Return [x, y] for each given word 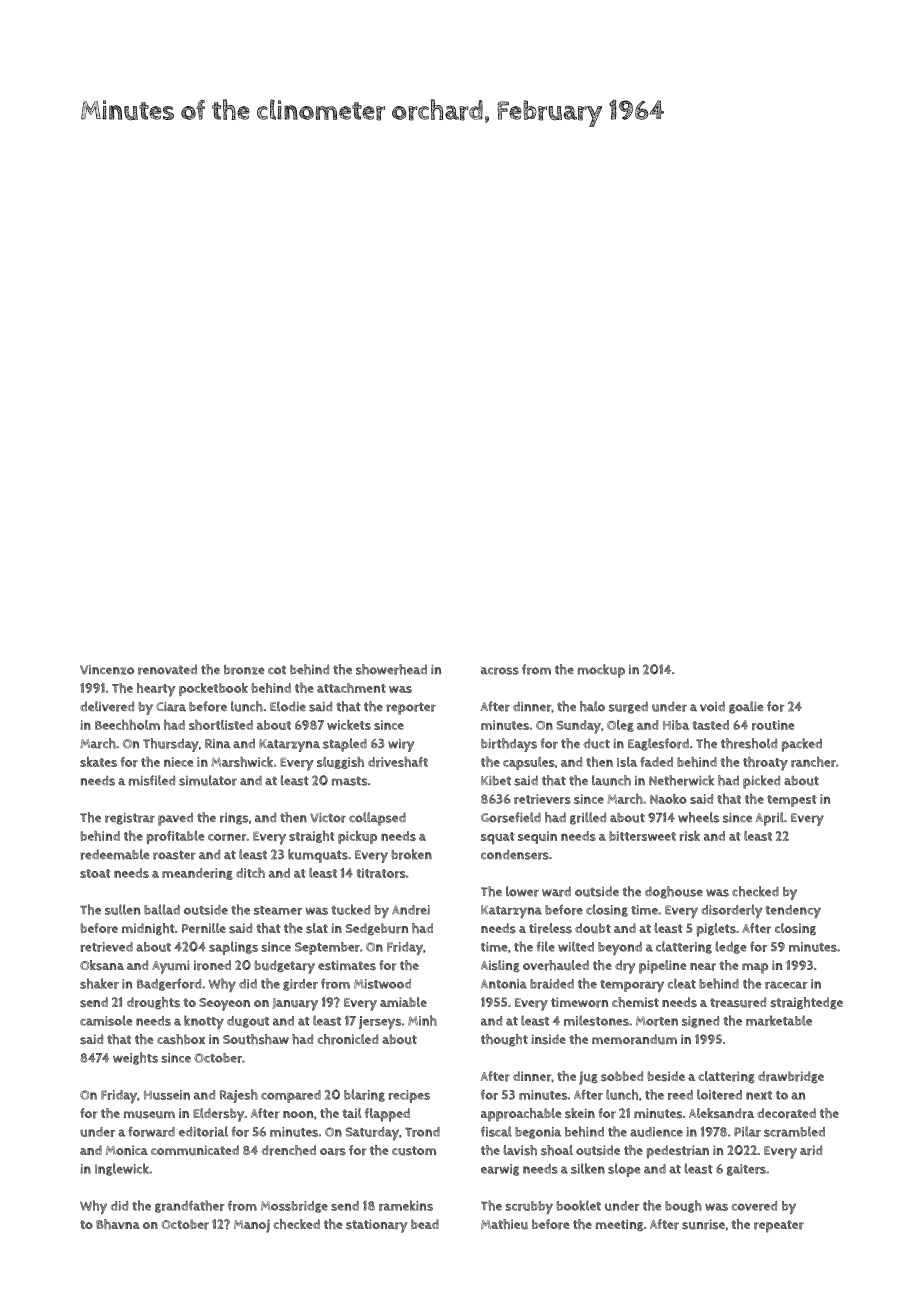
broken [412, 854]
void [712, 706]
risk [690, 836]
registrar [130, 819]
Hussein [167, 1095]
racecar [786, 985]
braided [552, 984]
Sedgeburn [377, 929]
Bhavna [118, 1224]
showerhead [391, 669]
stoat [95, 873]
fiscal [496, 1131]
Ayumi [171, 967]
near [703, 967]
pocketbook [213, 689]
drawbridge [791, 1077]
